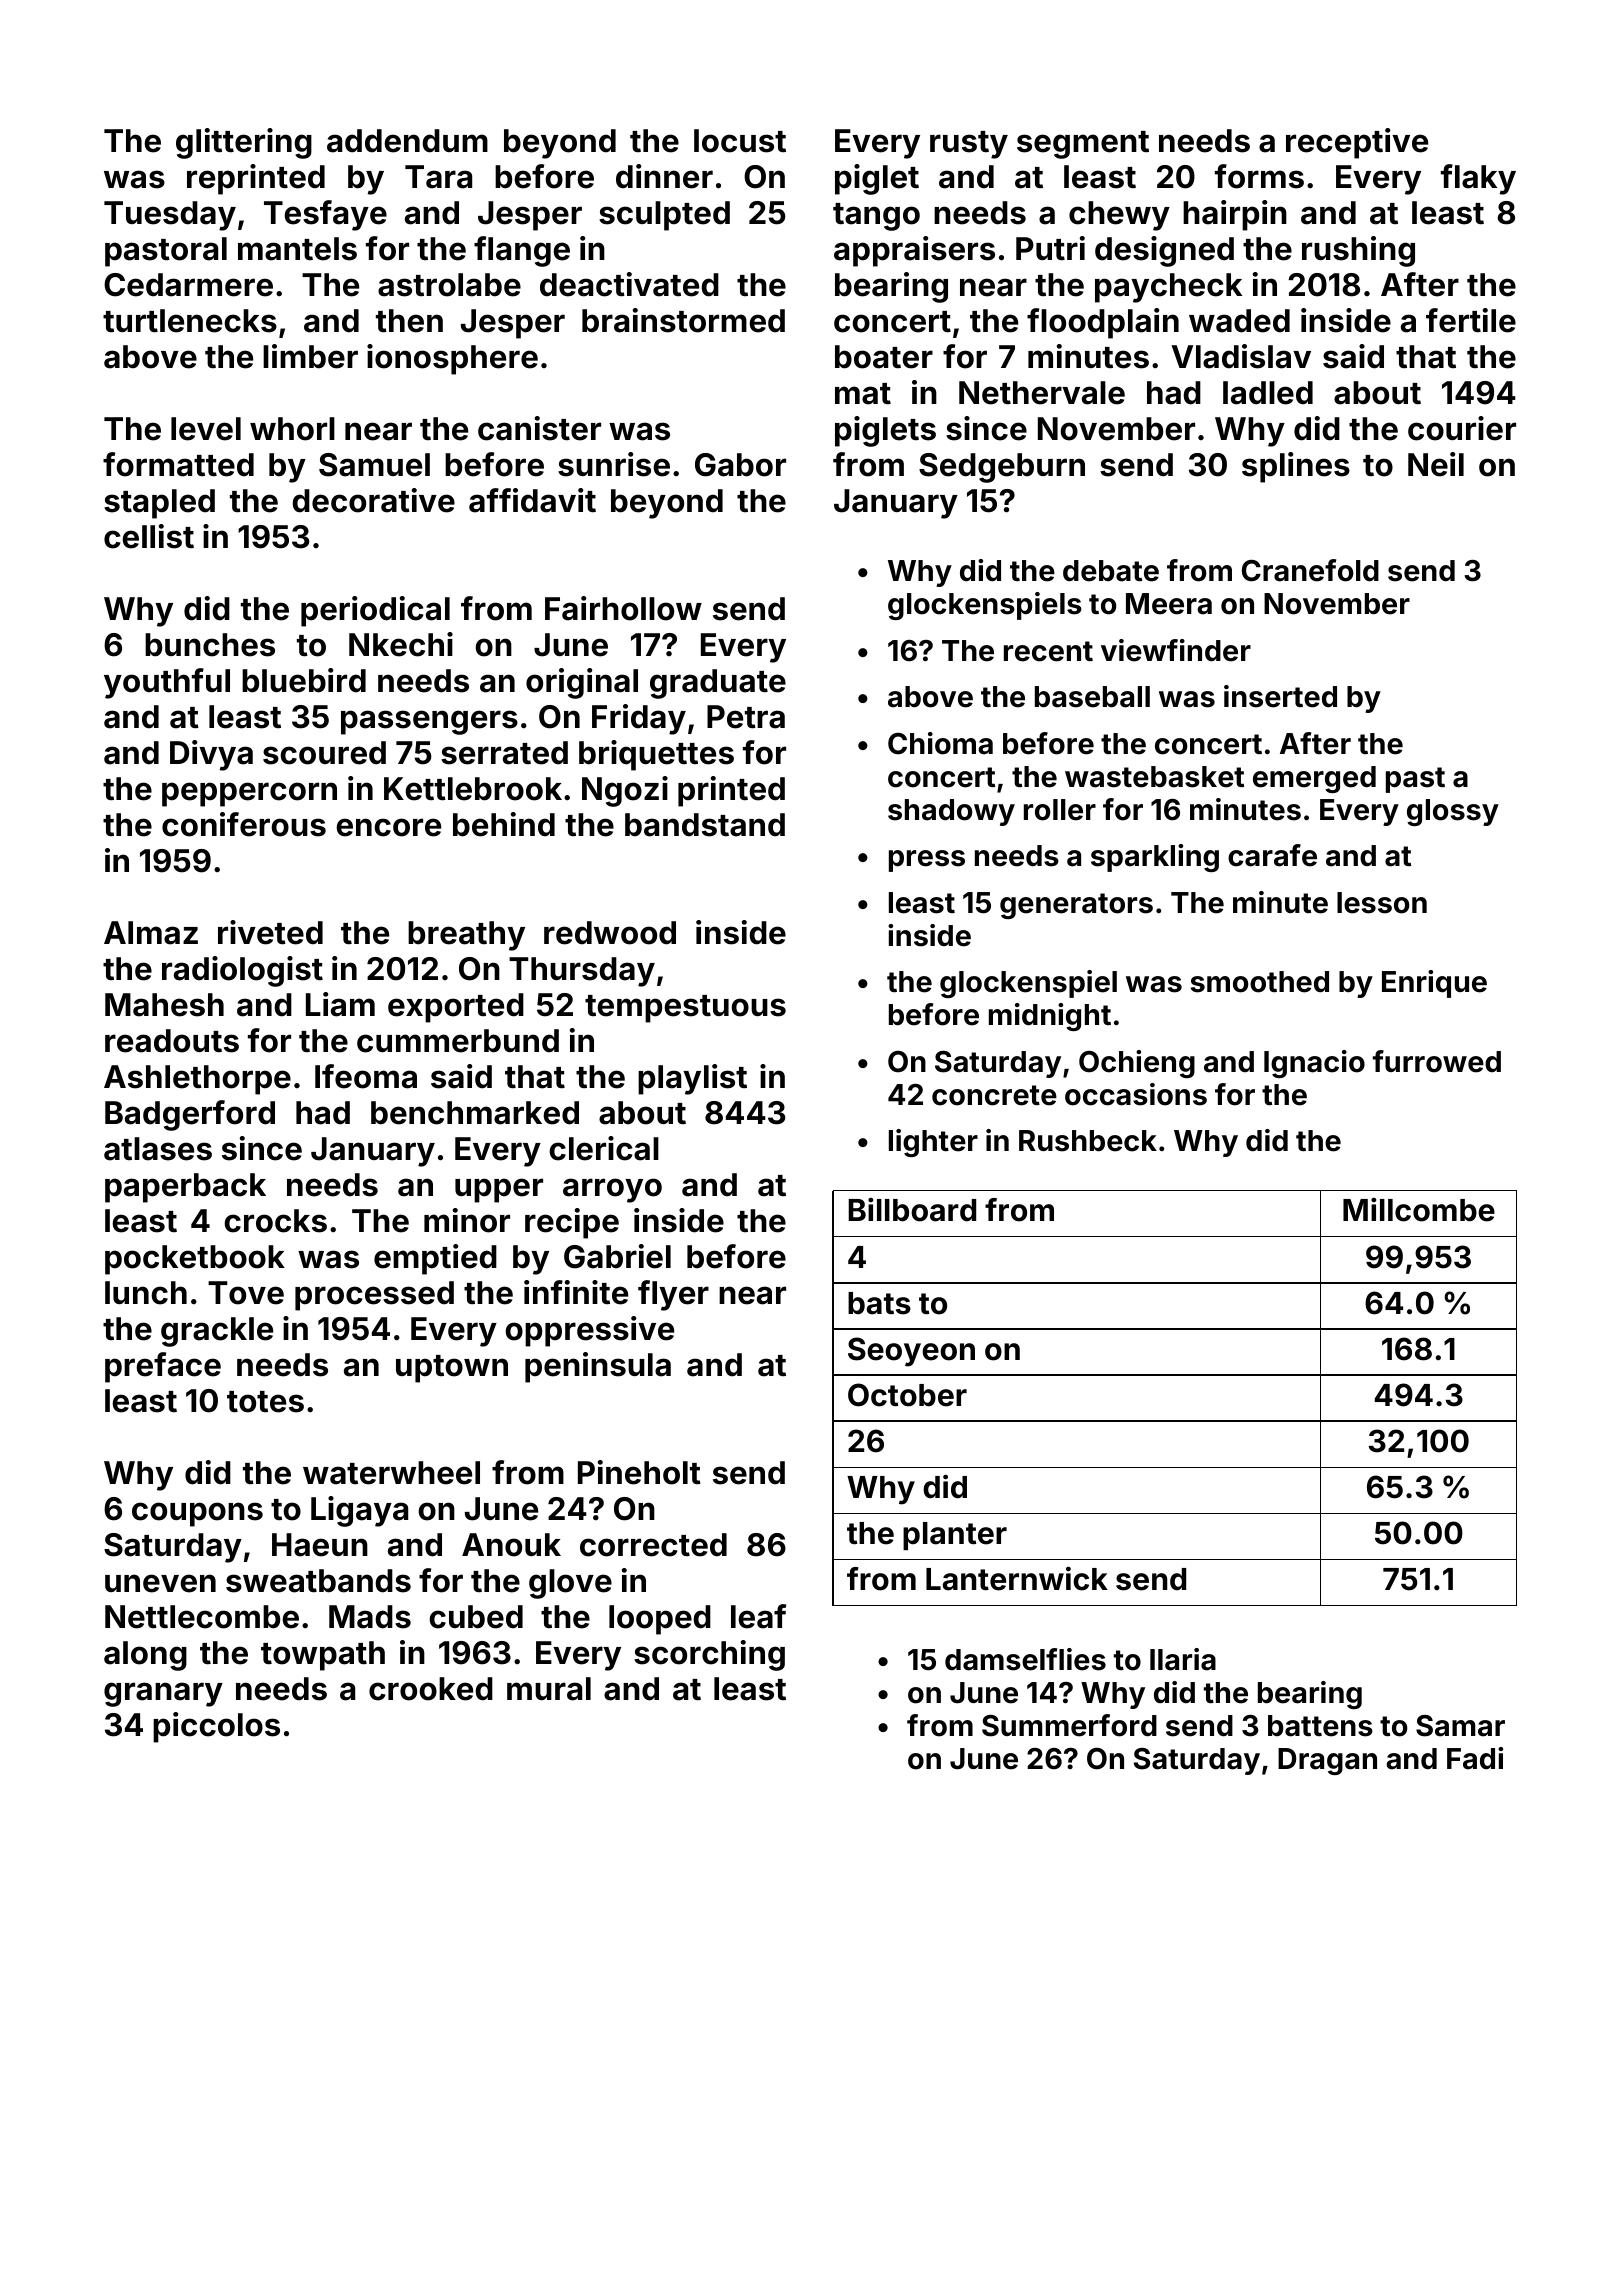  I want to click on locust, so click(740, 141).
